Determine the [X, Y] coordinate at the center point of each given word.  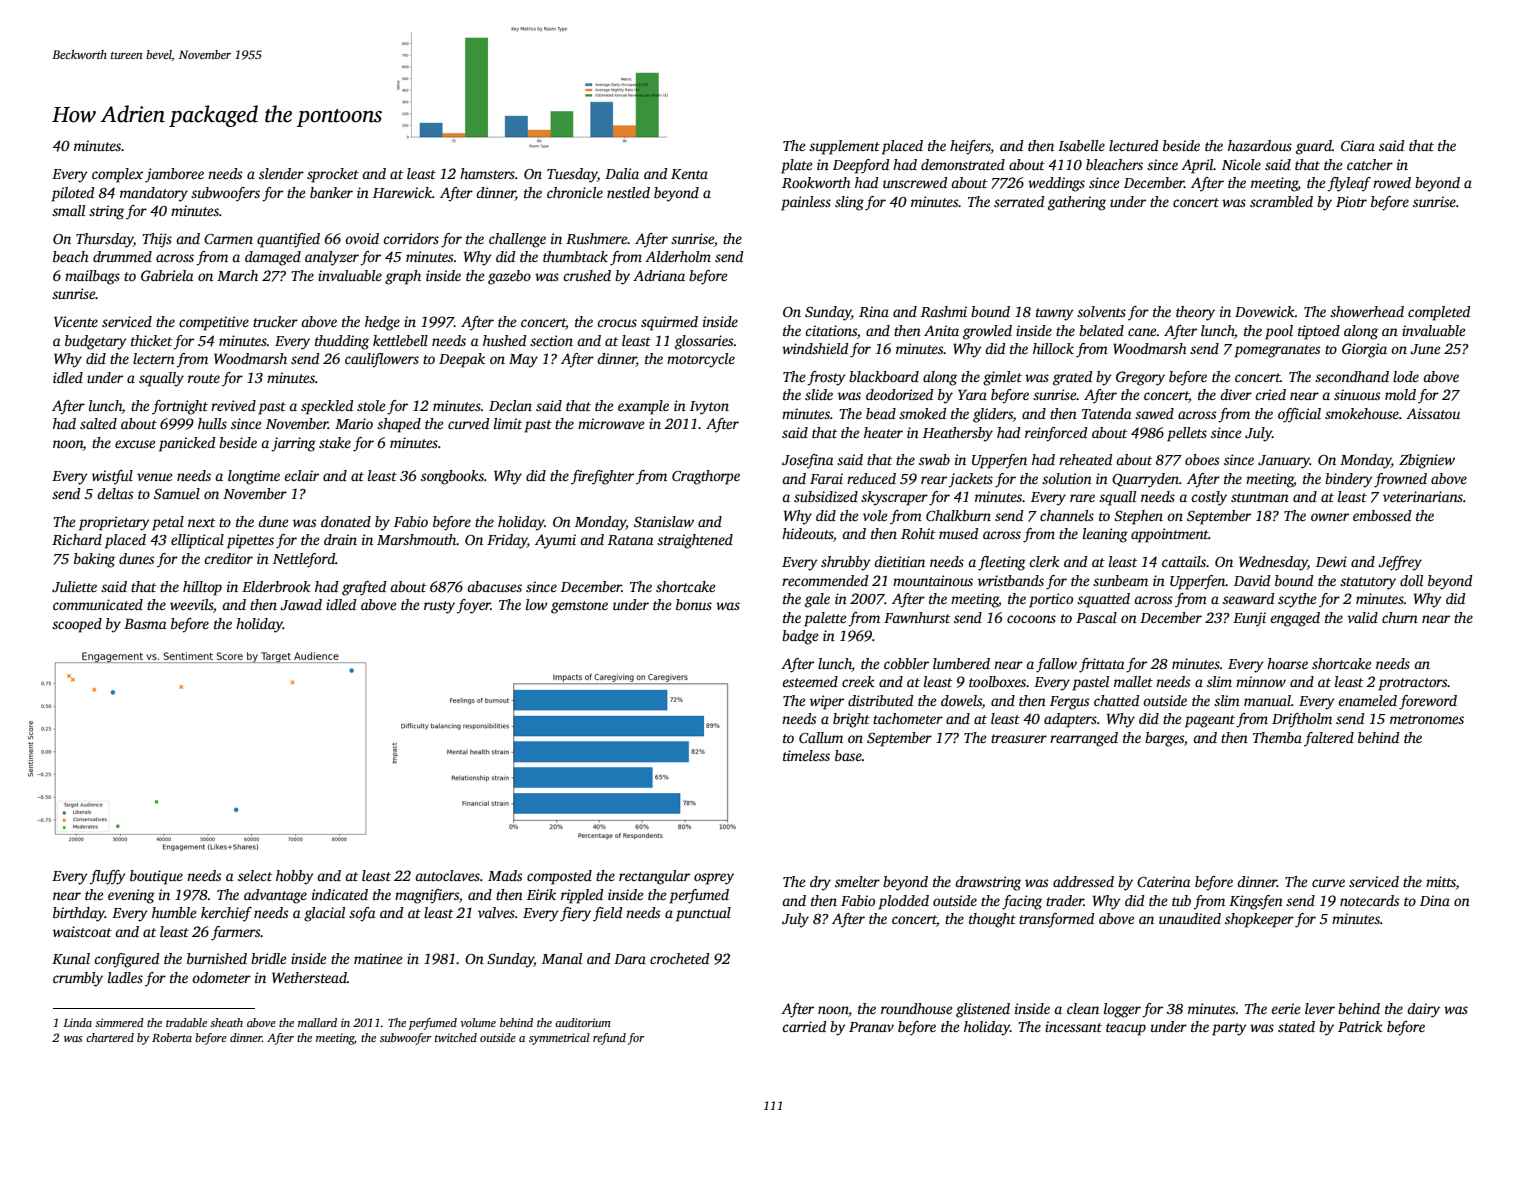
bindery [1349, 480]
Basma [145, 623]
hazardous [1260, 145]
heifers [970, 147]
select [255, 875]
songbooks [452, 477]
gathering [1077, 203]
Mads [505, 875]
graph [403, 277]
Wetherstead [309, 977]
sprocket [333, 175]
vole [875, 515]
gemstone [579, 607]
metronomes [1427, 719]
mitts [1441, 883]
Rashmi [944, 311]
